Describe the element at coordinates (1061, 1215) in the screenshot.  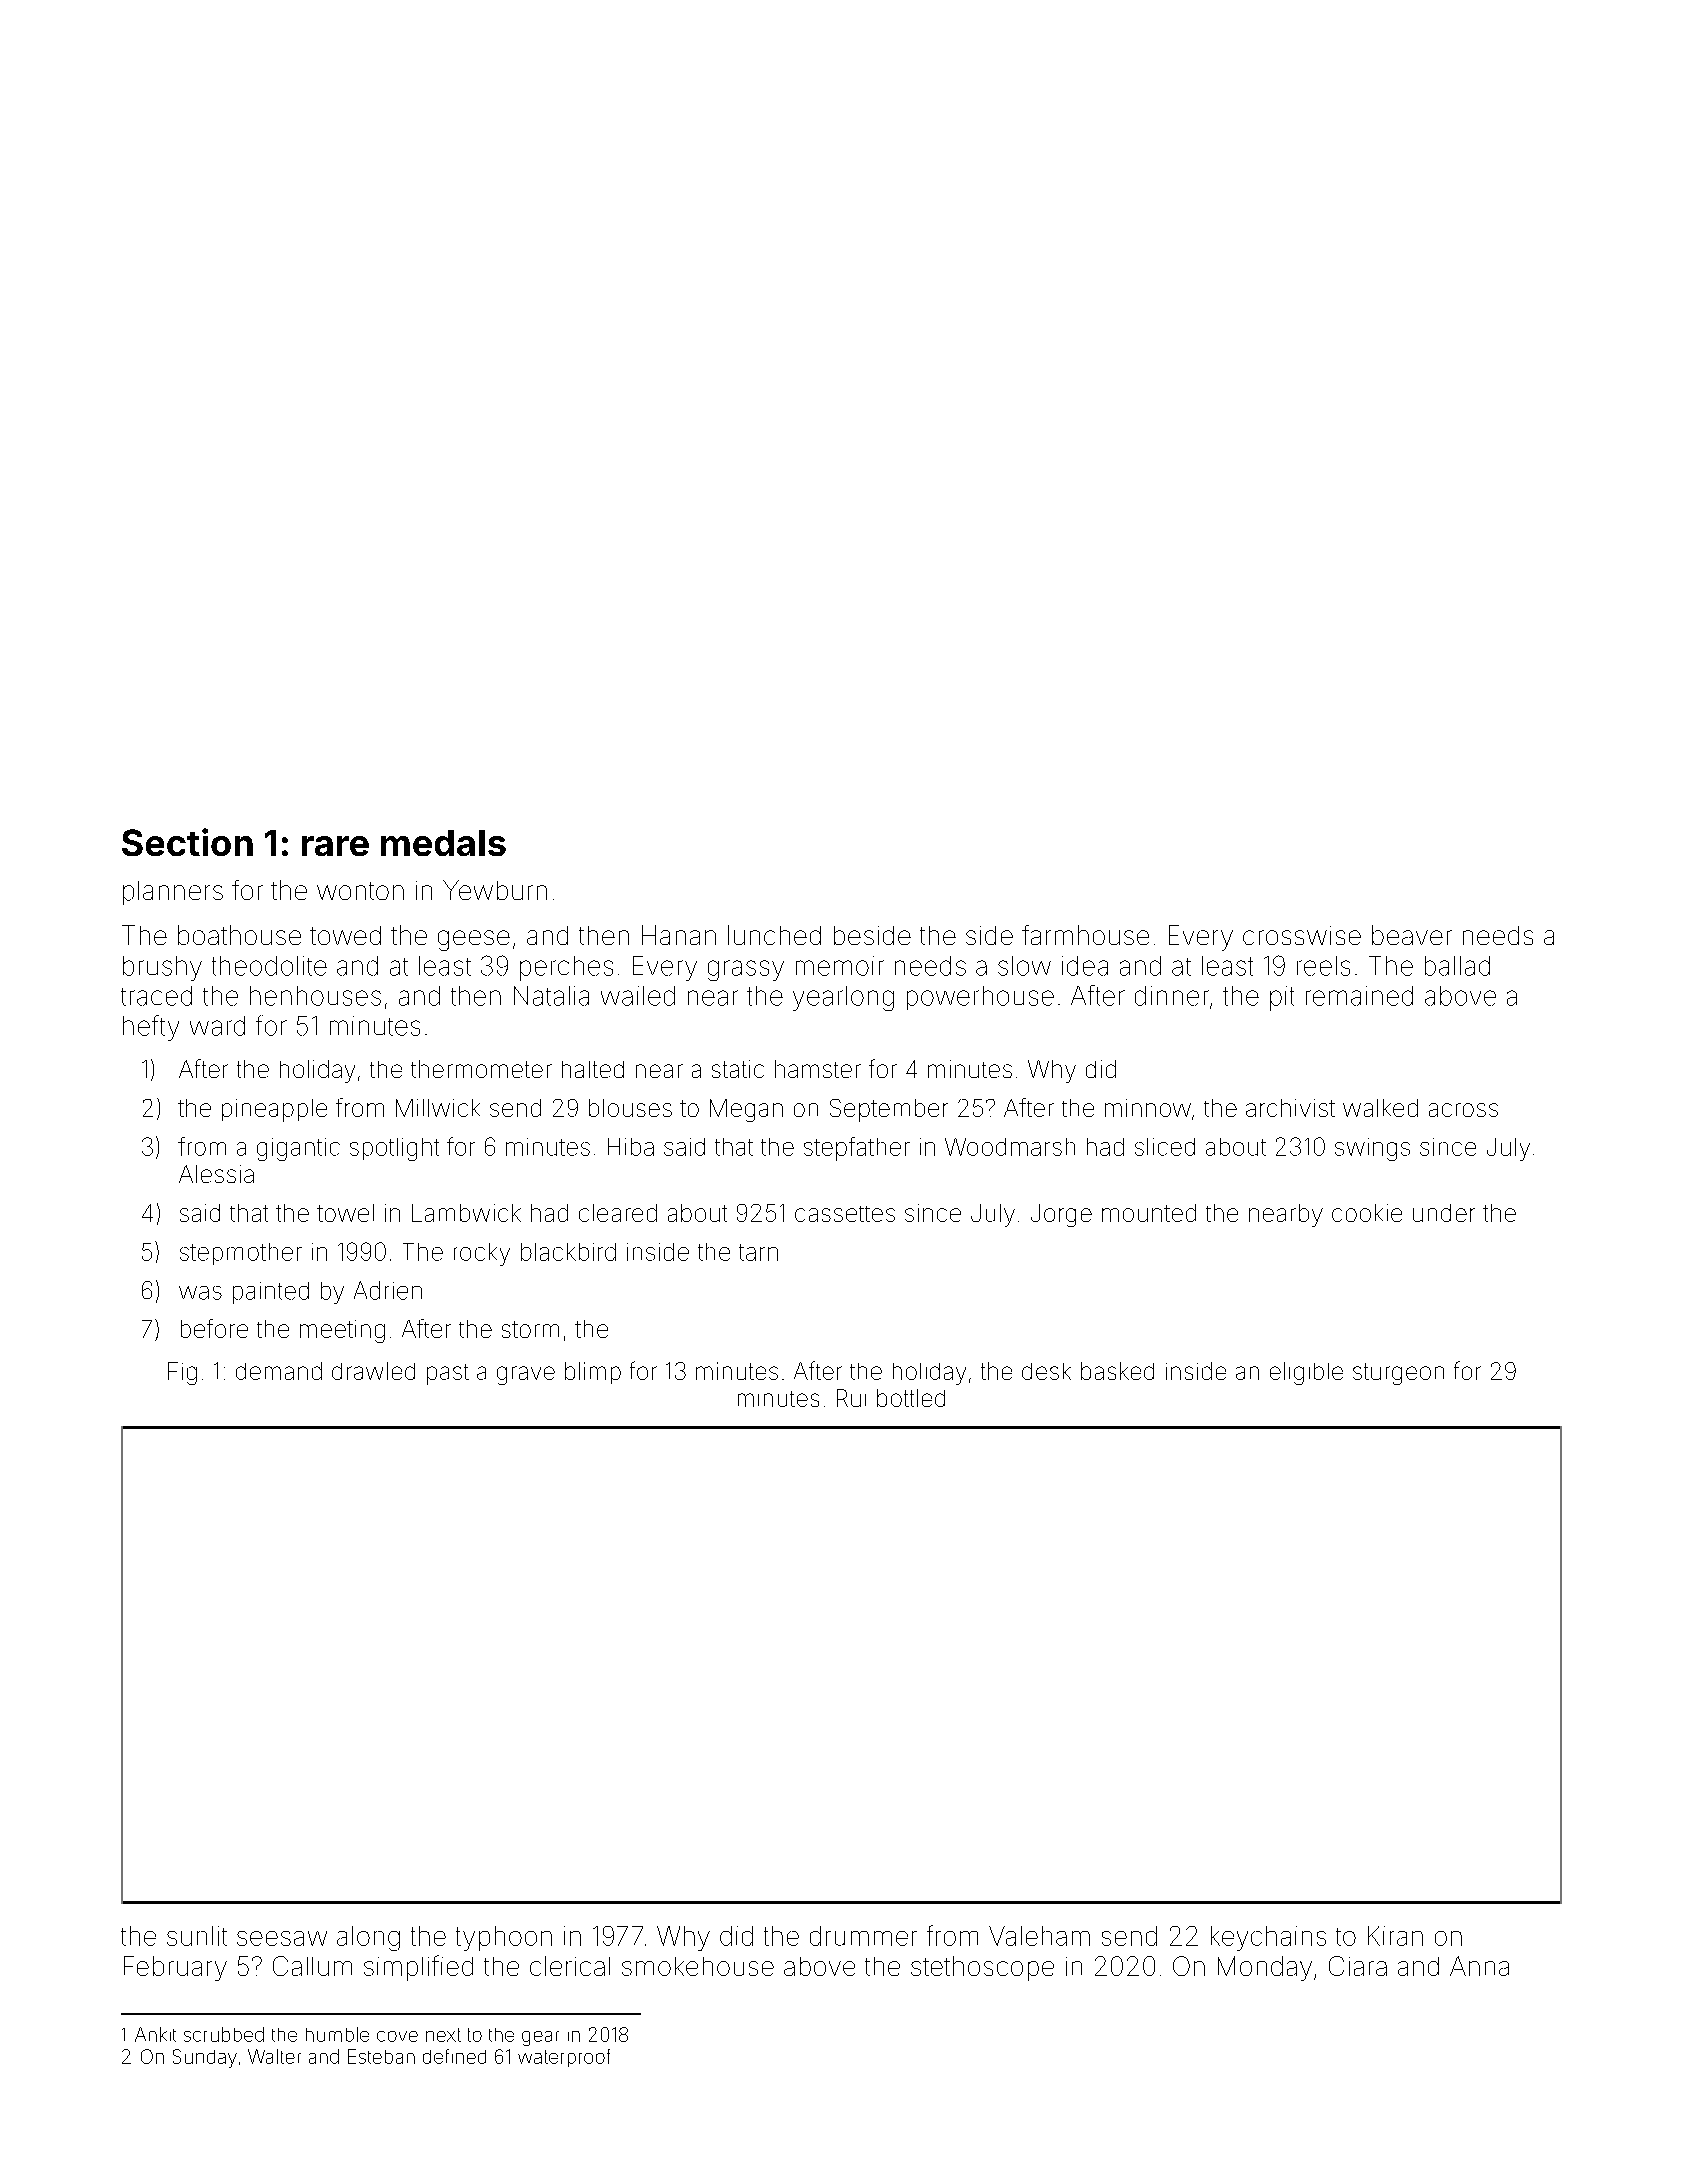
I see `Jorge` at that location.
